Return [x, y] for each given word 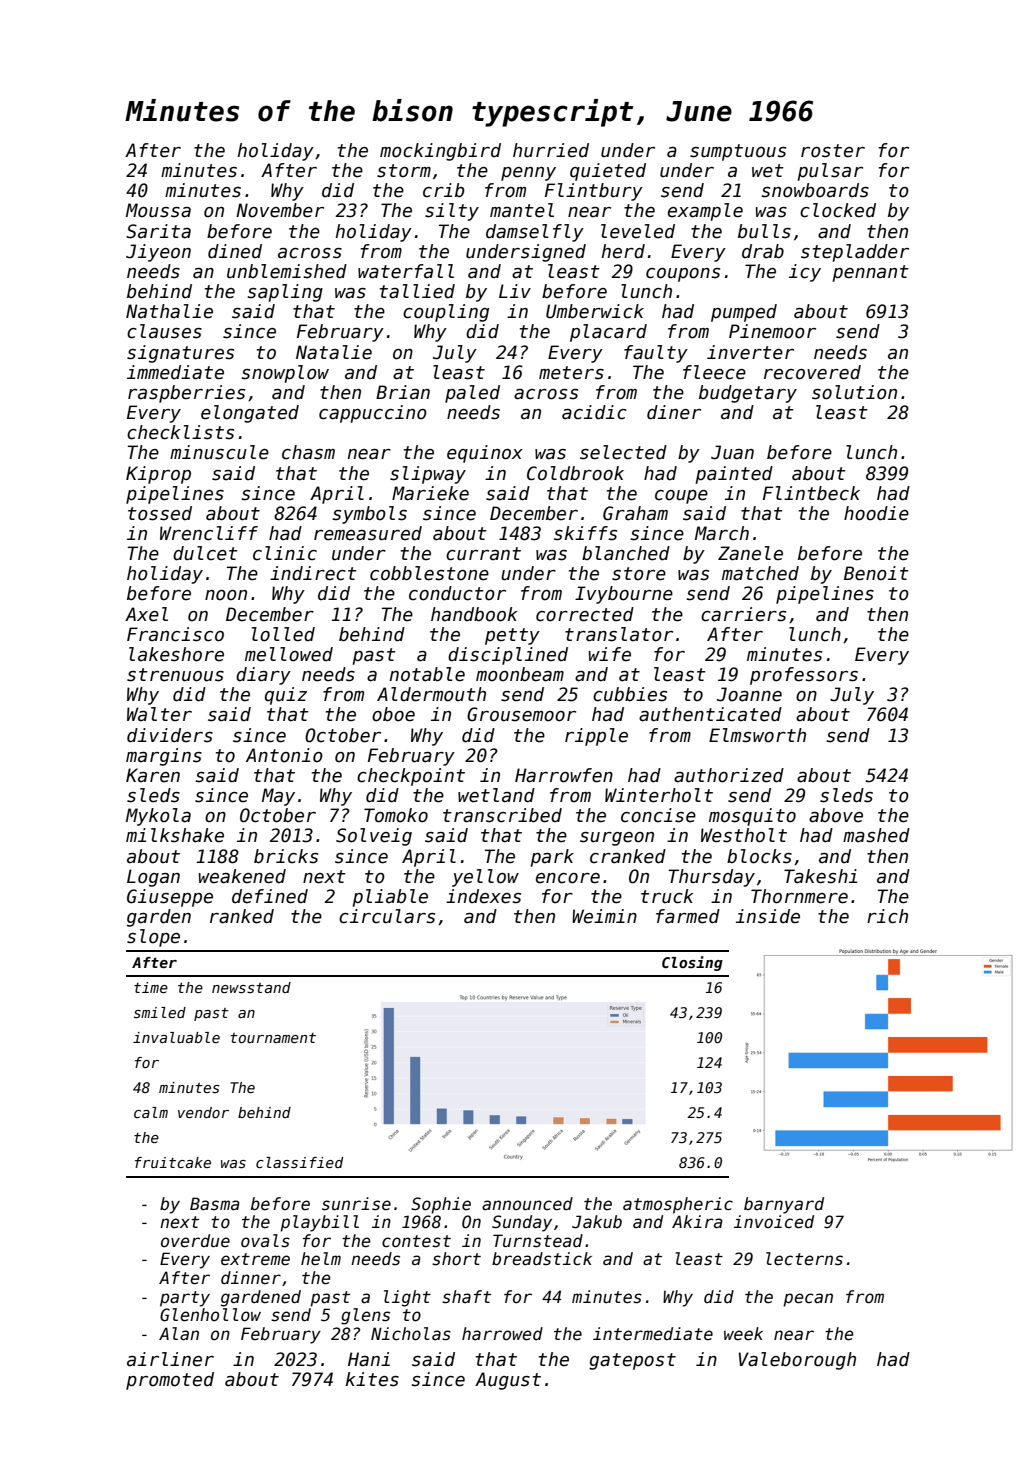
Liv [515, 291]
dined [235, 251]
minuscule [219, 452]
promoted [170, 1381]
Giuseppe [170, 898]
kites [372, 1379]
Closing [692, 963]
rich [887, 916]
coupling [446, 313]
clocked [838, 210]
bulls [764, 231]
